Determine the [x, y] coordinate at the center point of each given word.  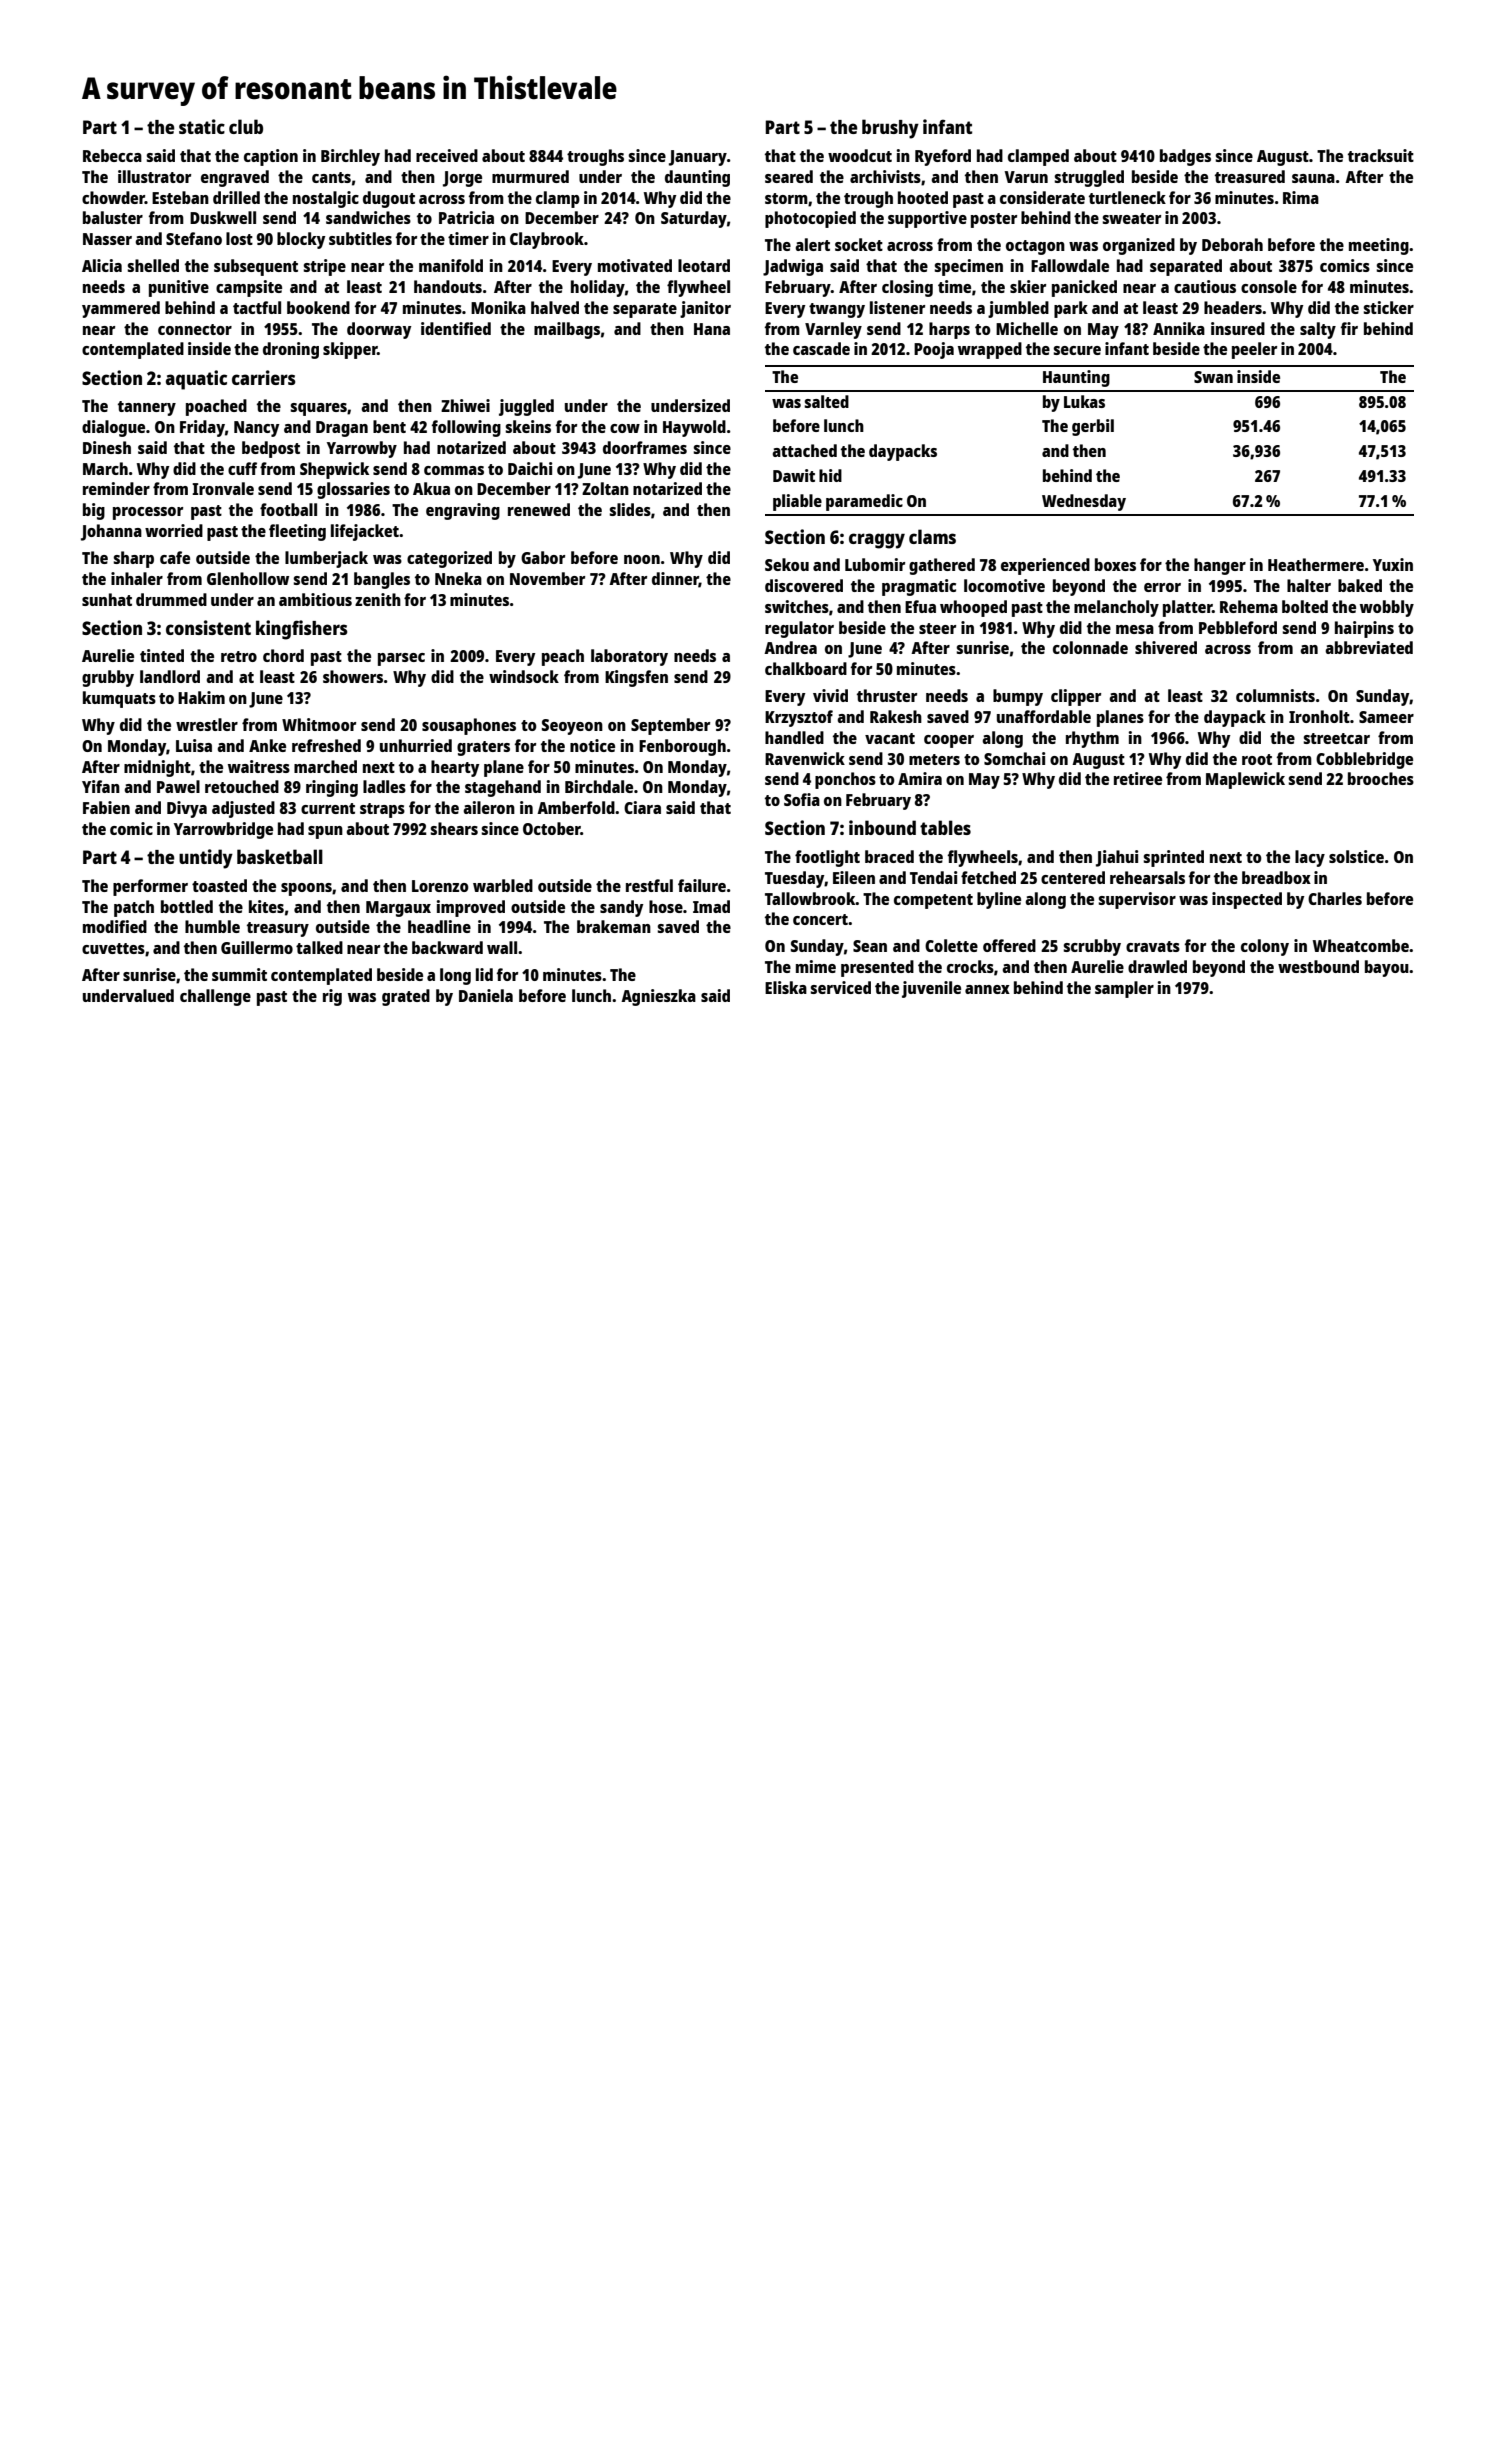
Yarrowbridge [223, 830]
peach [563, 657]
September [670, 726]
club [246, 126]
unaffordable [1044, 716]
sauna [1313, 178]
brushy [890, 129]
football [288, 509]
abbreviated [1369, 647]
